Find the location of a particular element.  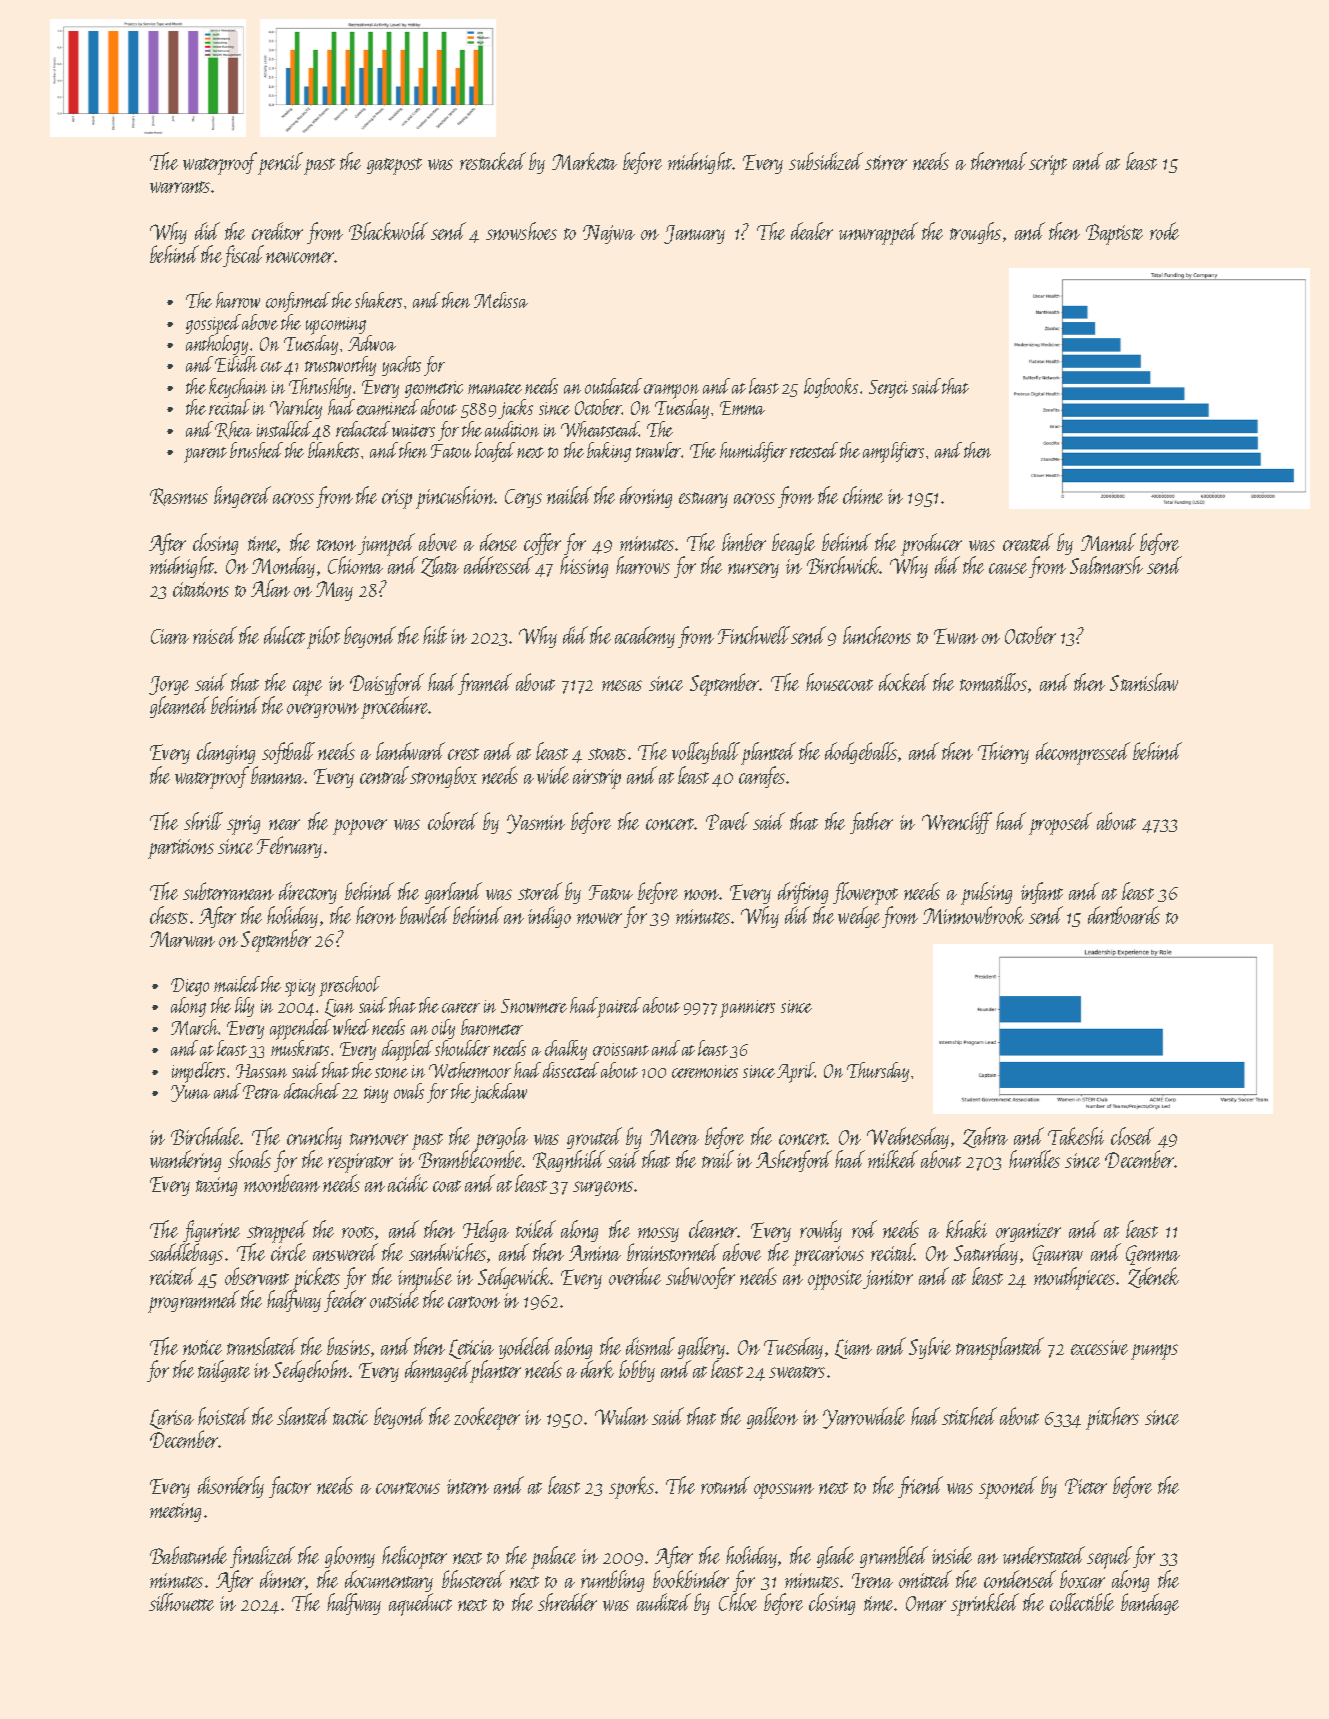

gatepost is located at coordinates (394, 166).
